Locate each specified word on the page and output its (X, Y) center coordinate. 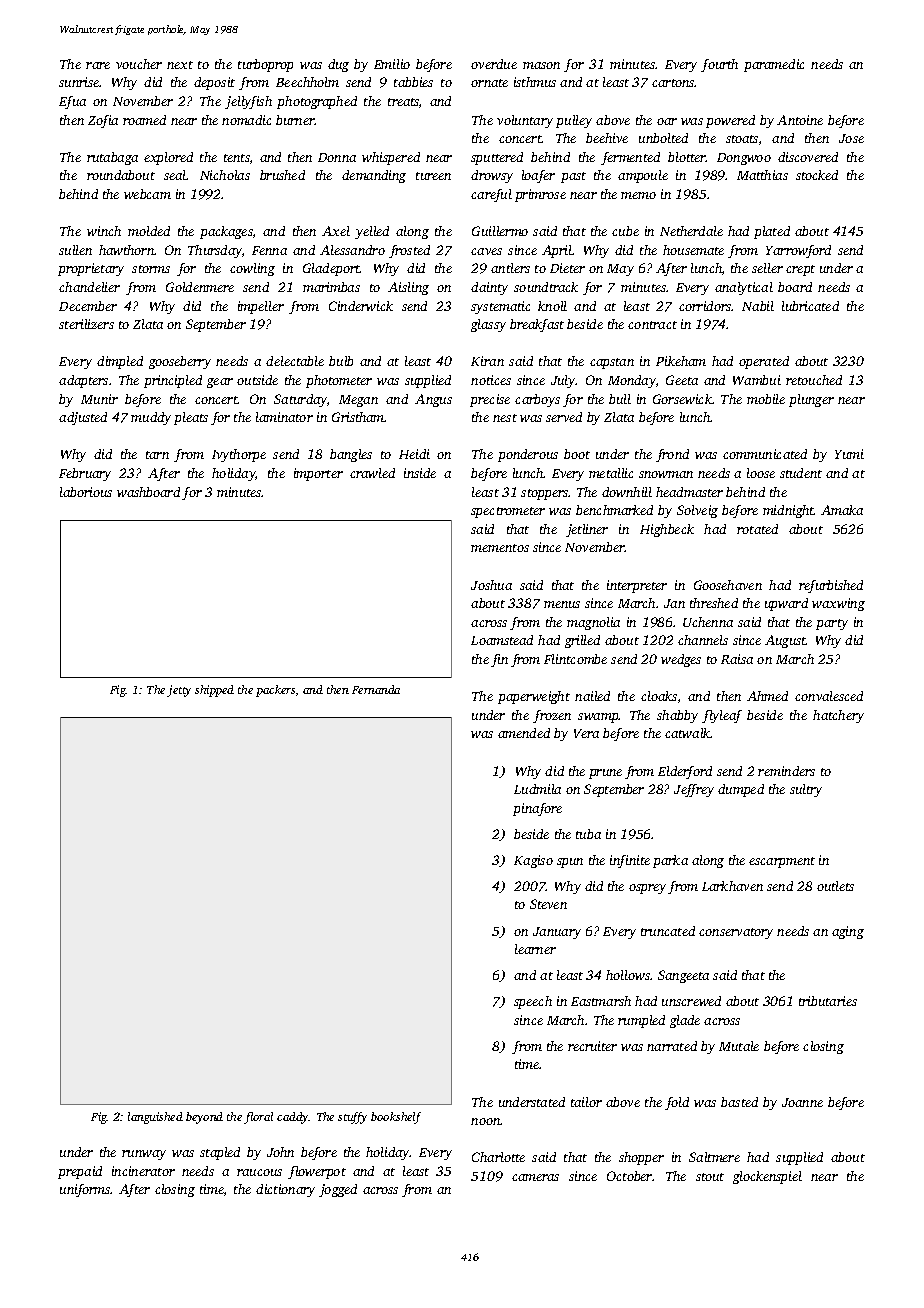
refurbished (831, 586)
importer (318, 474)
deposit (214, 83)
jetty (179, 691)
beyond (204, 1118)
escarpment (782, 862)
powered (730, 121)
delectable (295, 361)
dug (338, 65)
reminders (786, 771)
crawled (372, 473)
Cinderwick (361, 306)
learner (535, 949)
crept (800, 270)
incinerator (143, 1171)
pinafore (537, 809)
